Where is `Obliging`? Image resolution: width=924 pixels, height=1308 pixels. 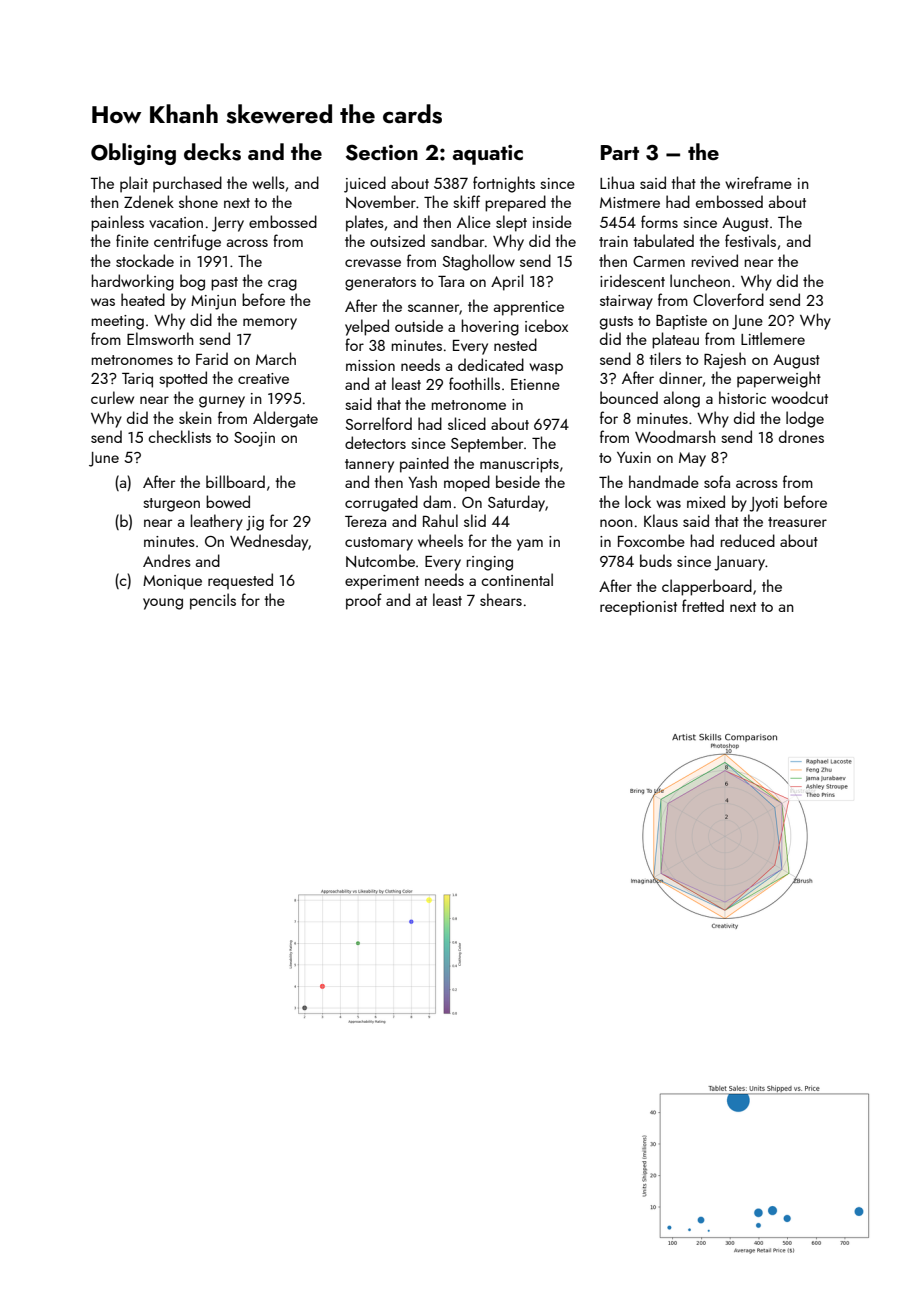 Obliging is located at coordinates (133, 154).
